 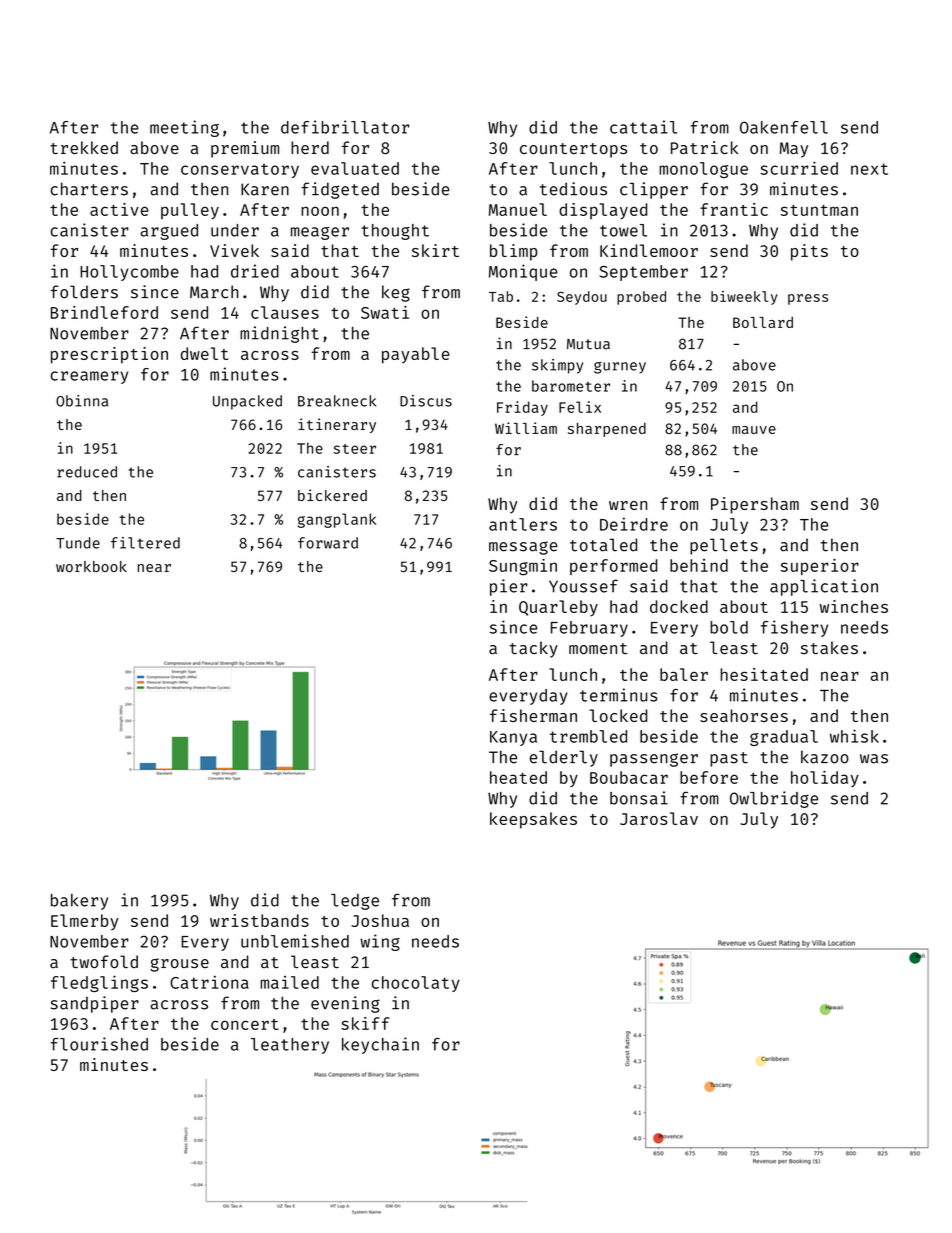 What do you see at coordinates (501, 296) in the screenshot?
I see `Tab` at bounding box center [501, 296].
